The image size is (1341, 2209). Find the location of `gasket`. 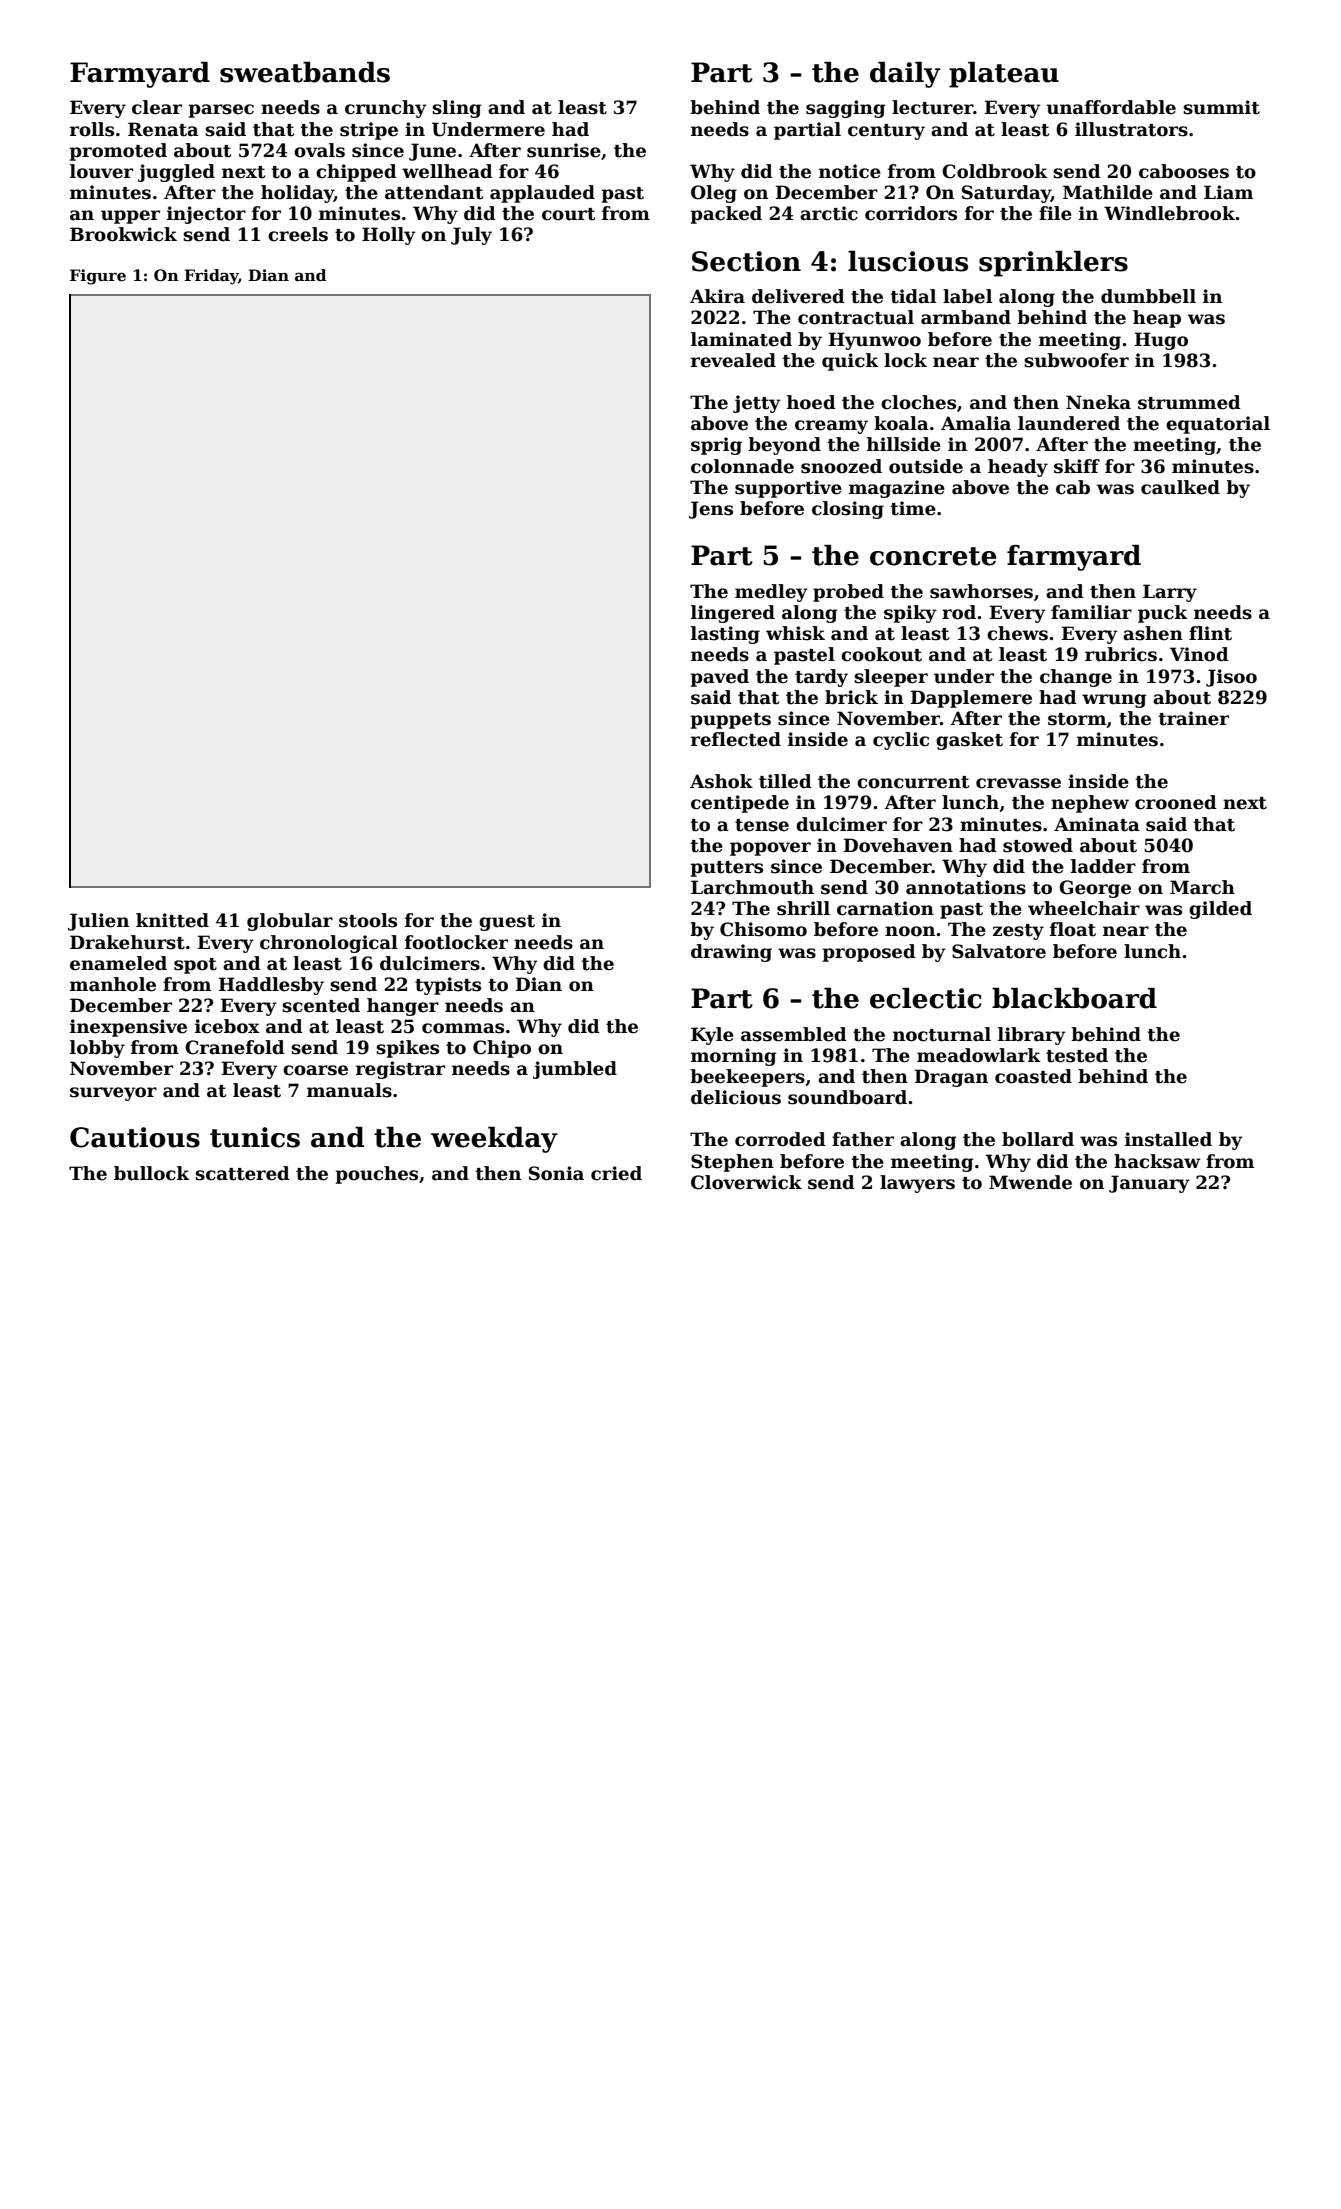

gasket is located at coordinates (969, 741).
